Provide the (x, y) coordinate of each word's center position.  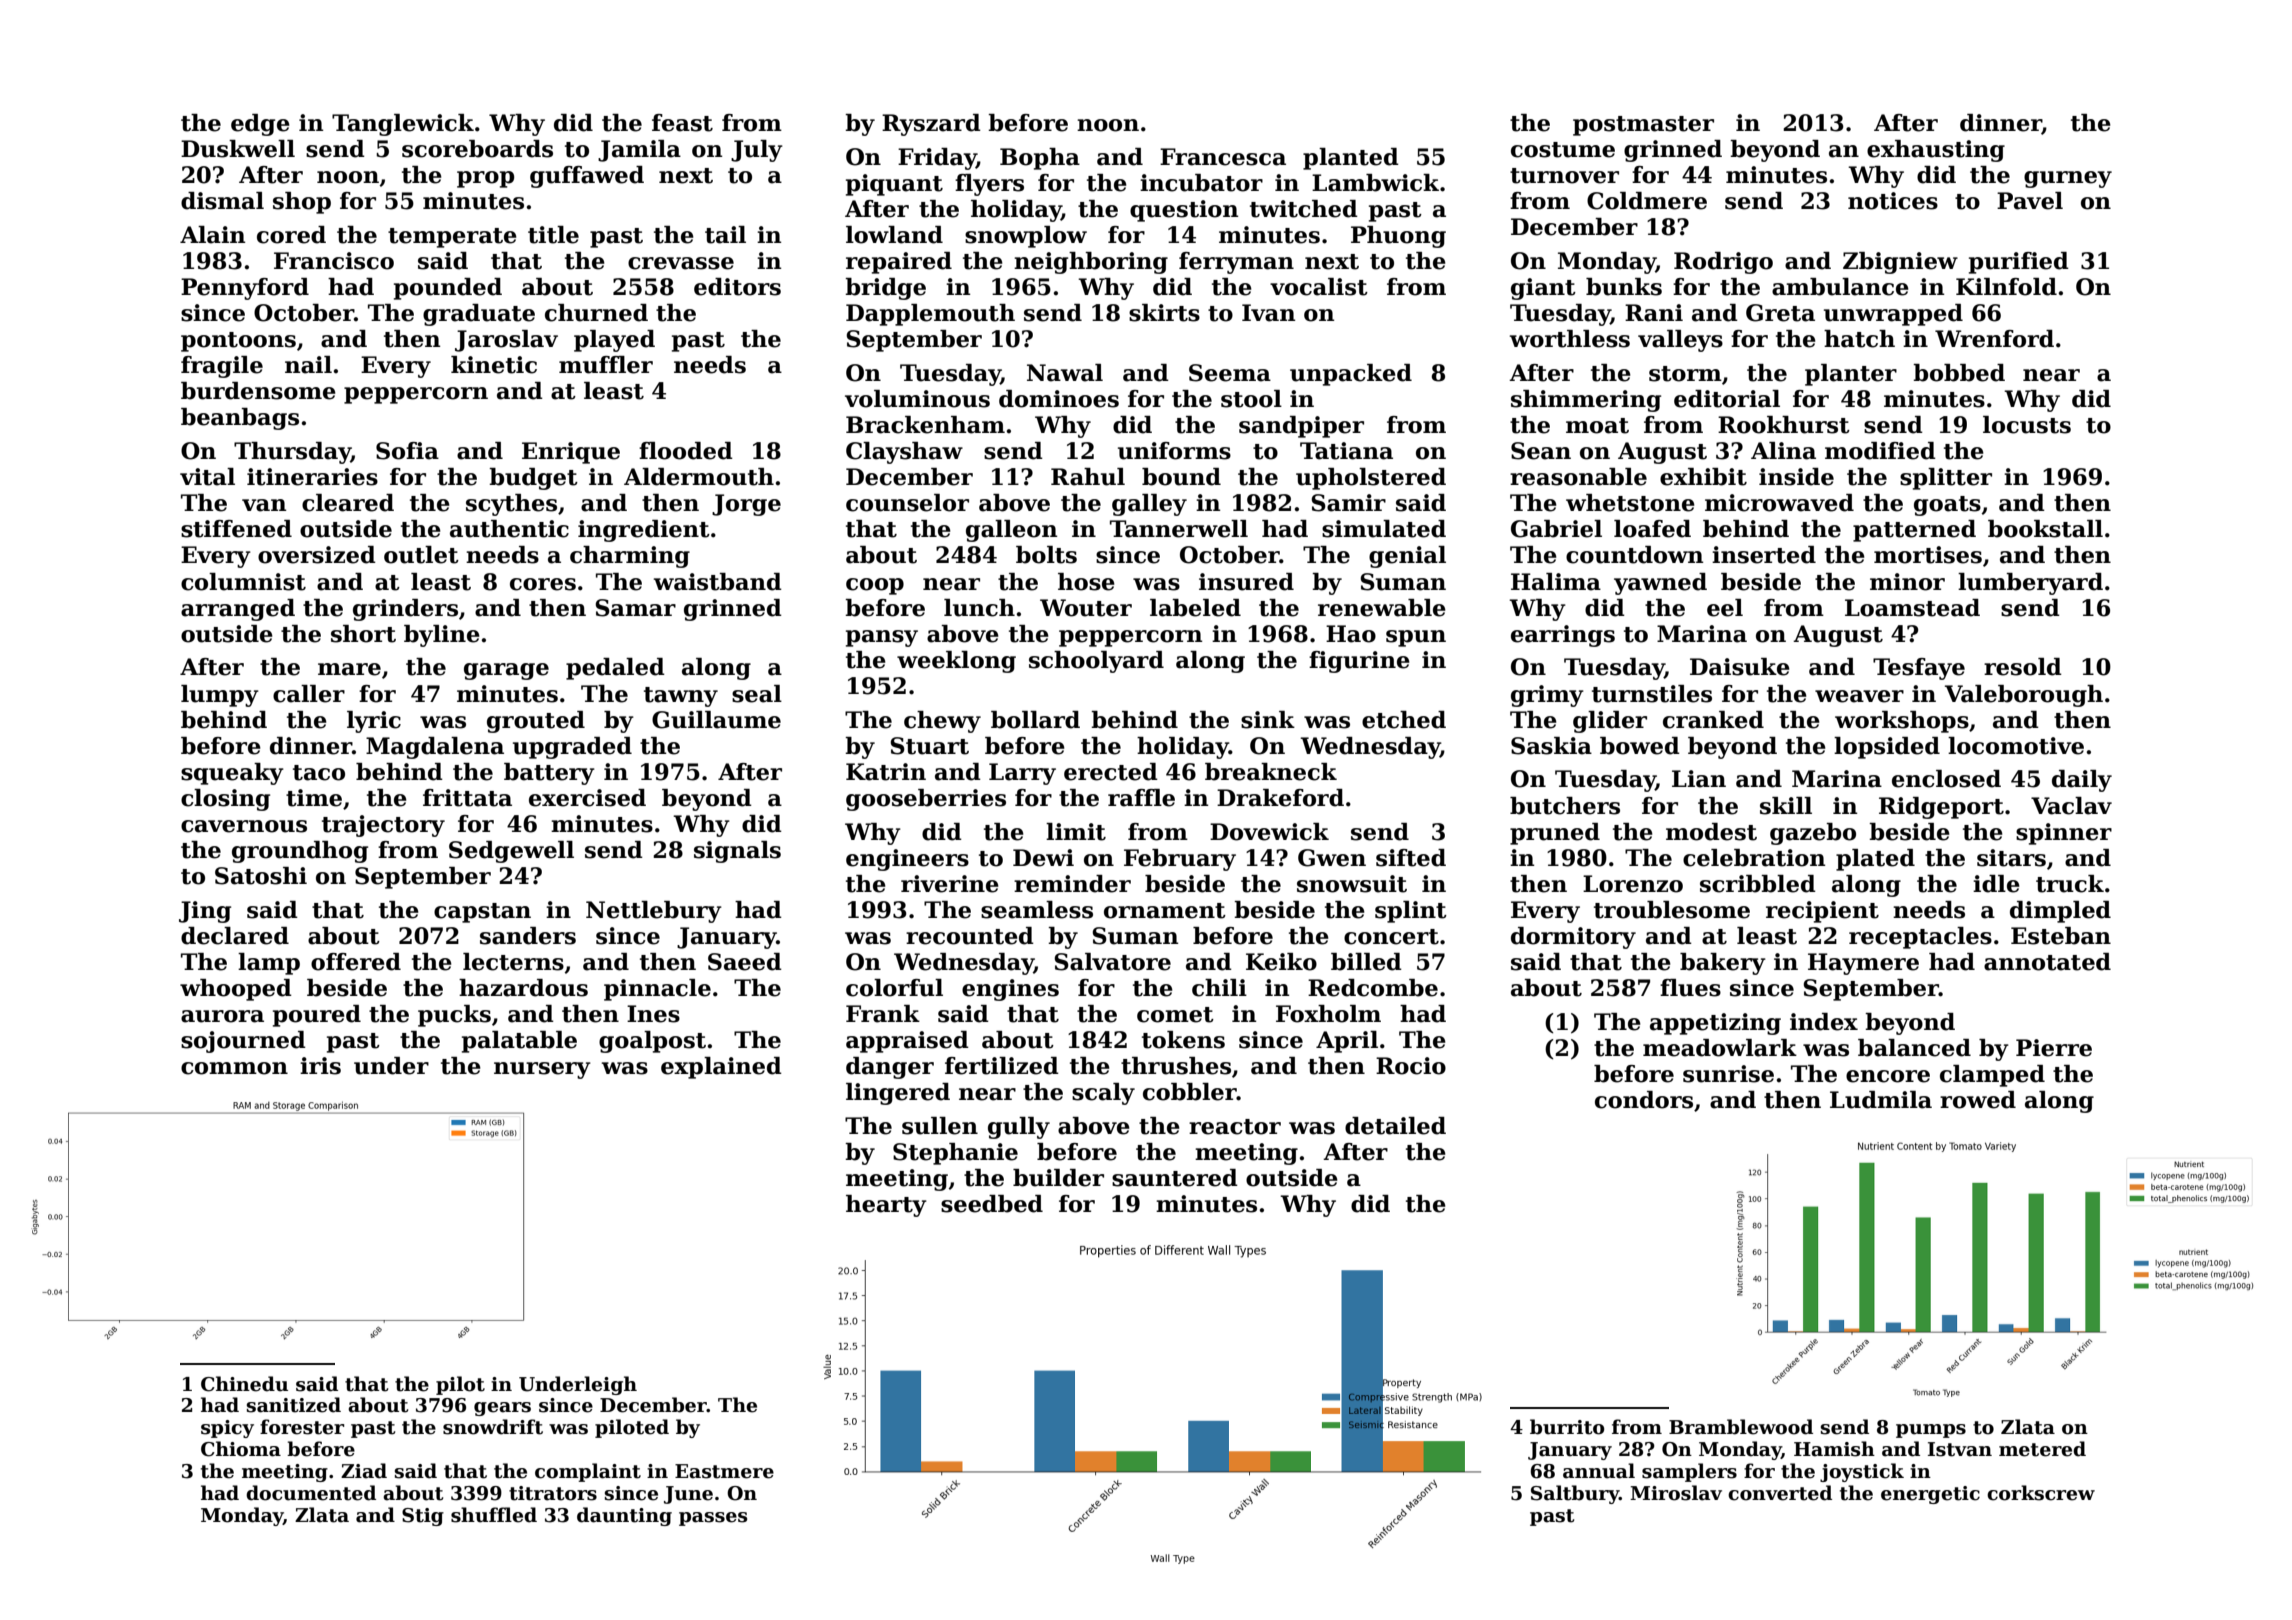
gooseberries (926, 800)
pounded (448, 289)
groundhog (300, 852)
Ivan (1268, 313)
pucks (454, 1016)
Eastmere (724, 1471)
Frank (883, 1014)
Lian (1699, 779)
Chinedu (244, 1384)
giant (1543, 289)
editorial (1727, 399)
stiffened (236, 529)
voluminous (917, 399)
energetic (1930, 1495)
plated (1875, 860)
